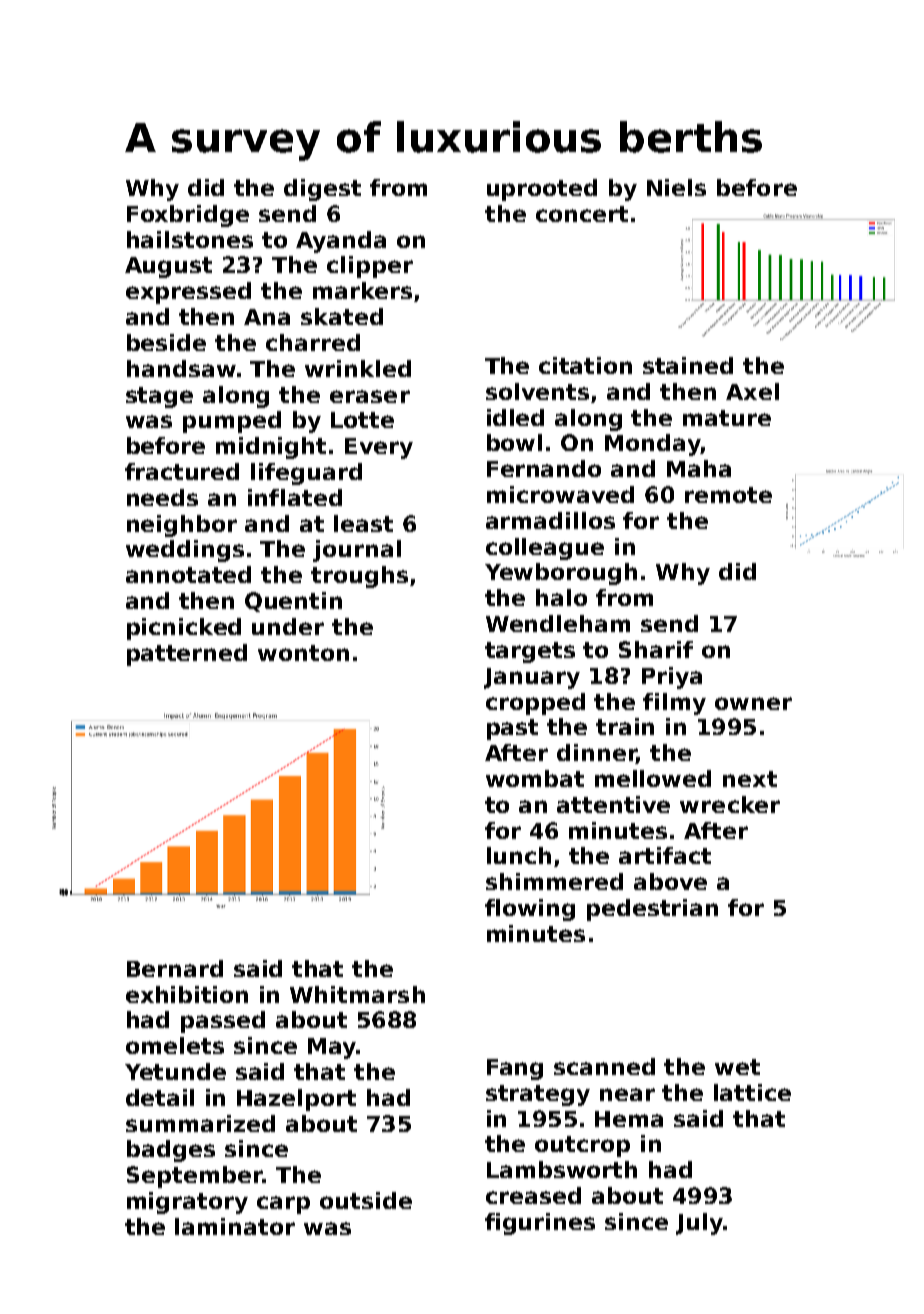  I want to click on neighbor, so click(182, 526).
